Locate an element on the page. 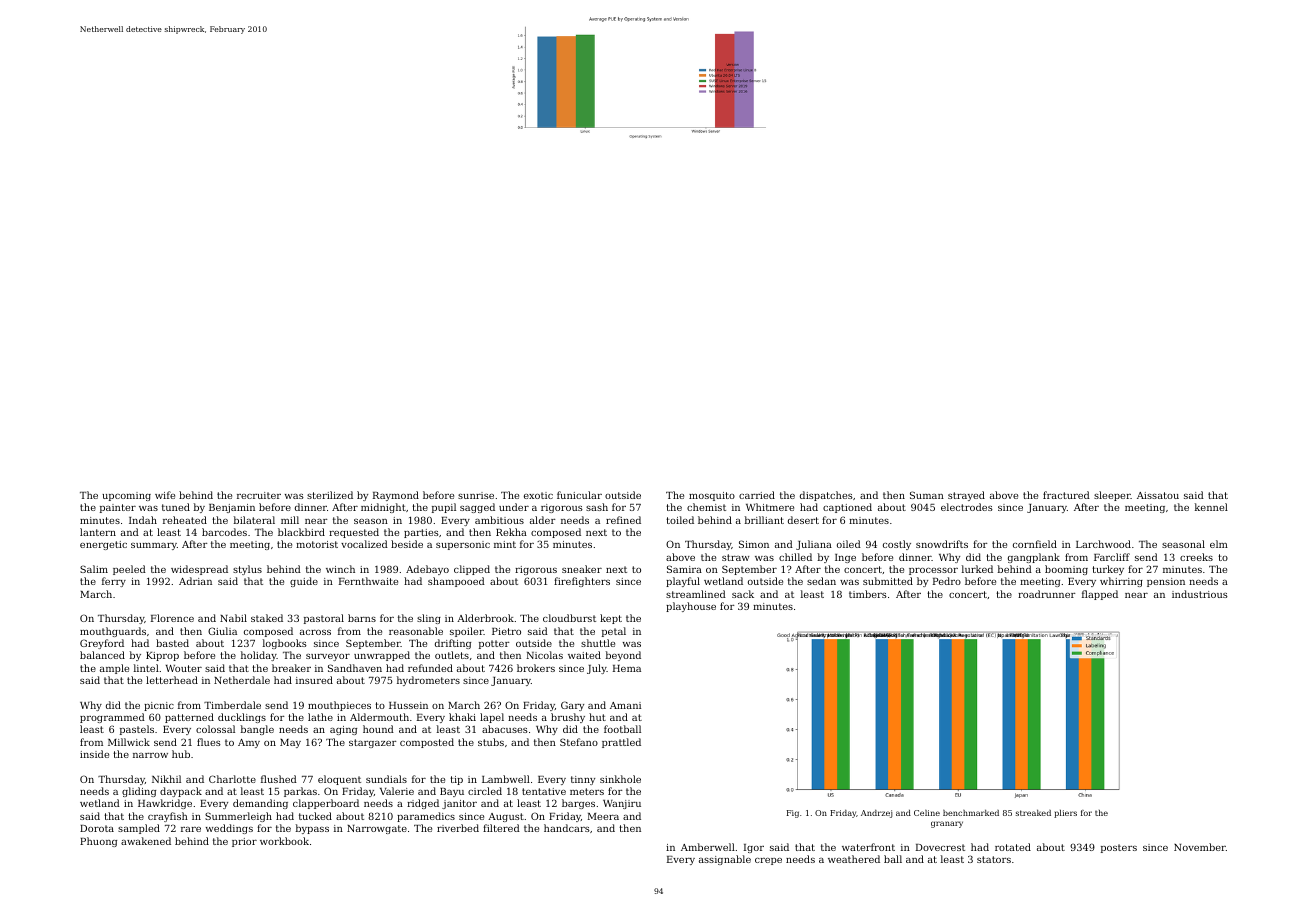 The width and height of the page is (1308, 924). timbers is located at coordinates (868, 594).
